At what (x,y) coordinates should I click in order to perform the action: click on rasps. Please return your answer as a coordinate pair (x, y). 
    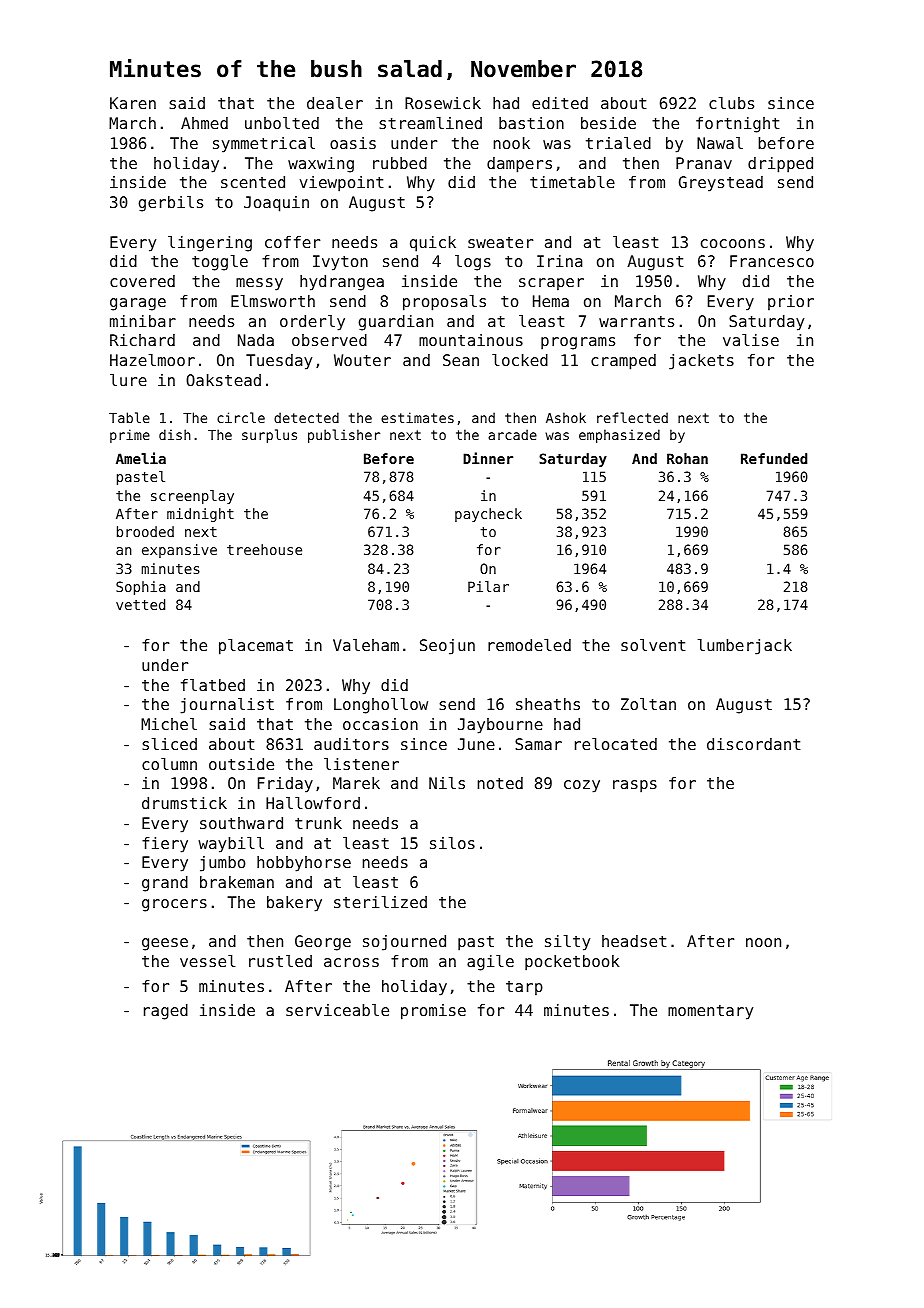
    Looking at the image, I should click on (635, 786).
